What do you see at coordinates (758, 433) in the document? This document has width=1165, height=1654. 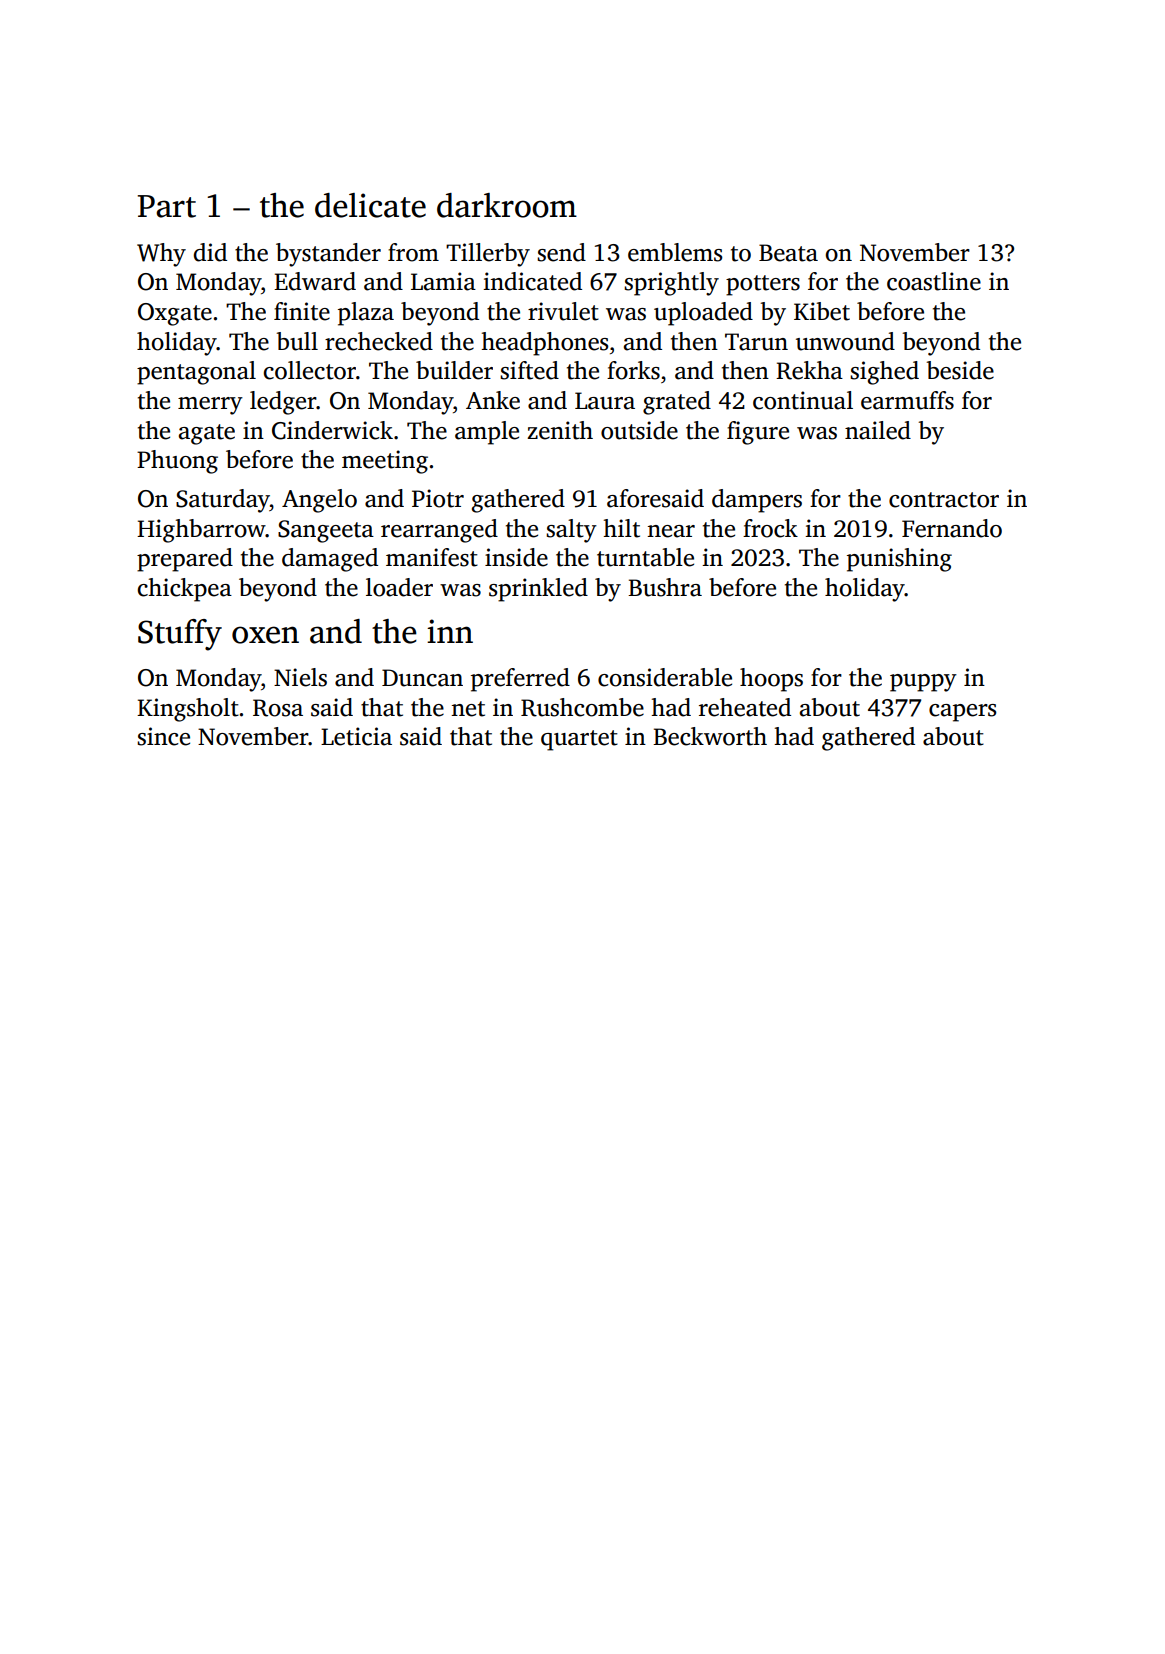 I see `figure` at bounding box center [758, 433].
